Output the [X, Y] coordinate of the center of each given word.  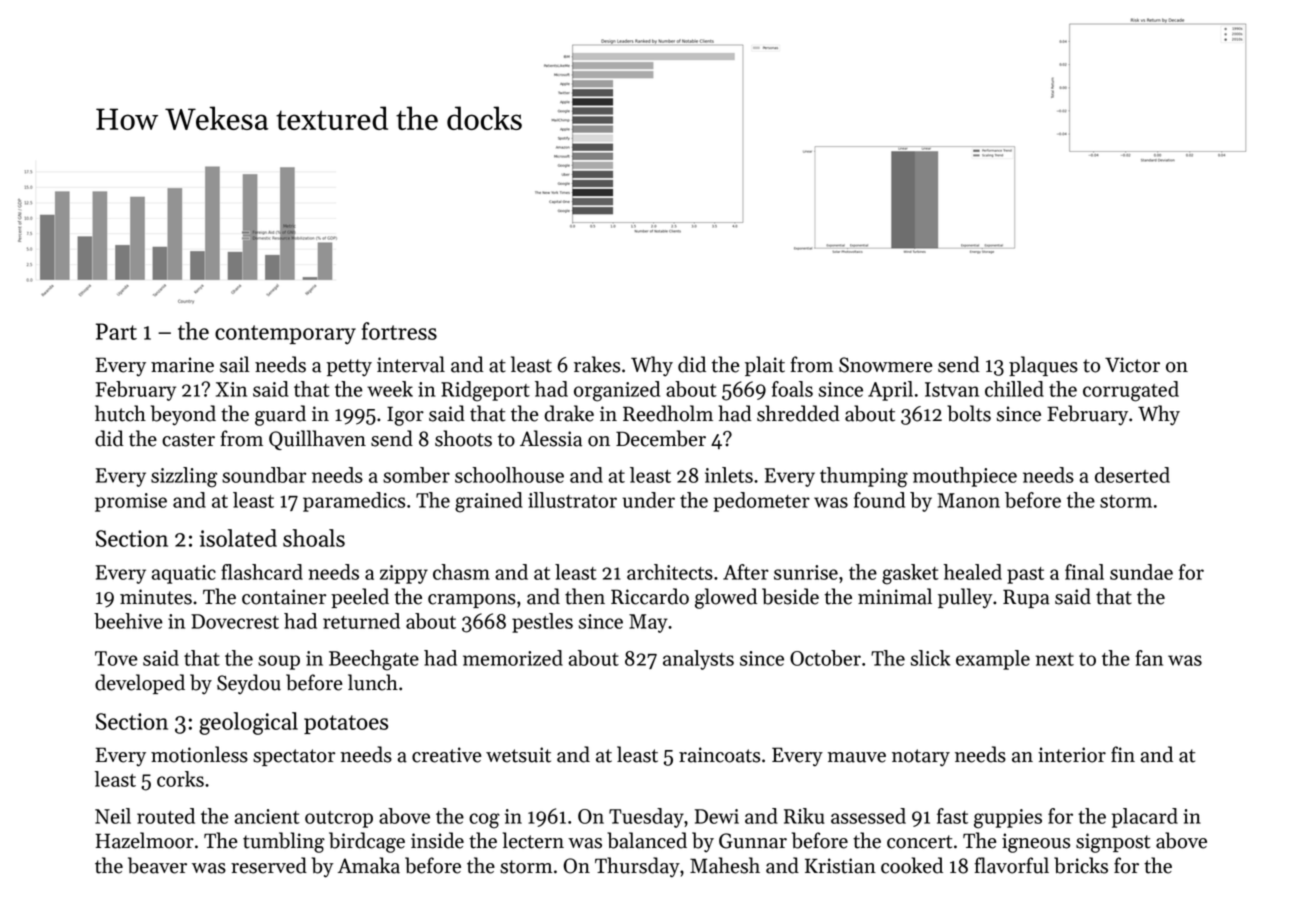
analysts [698, 660]
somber [416, 475]
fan [1149, 658]
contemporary [285, 334]
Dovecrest [235, 621]
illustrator [572, 500]
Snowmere [886, 365]
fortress [399, 331]
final [1084, 572]
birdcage [367, 842]
